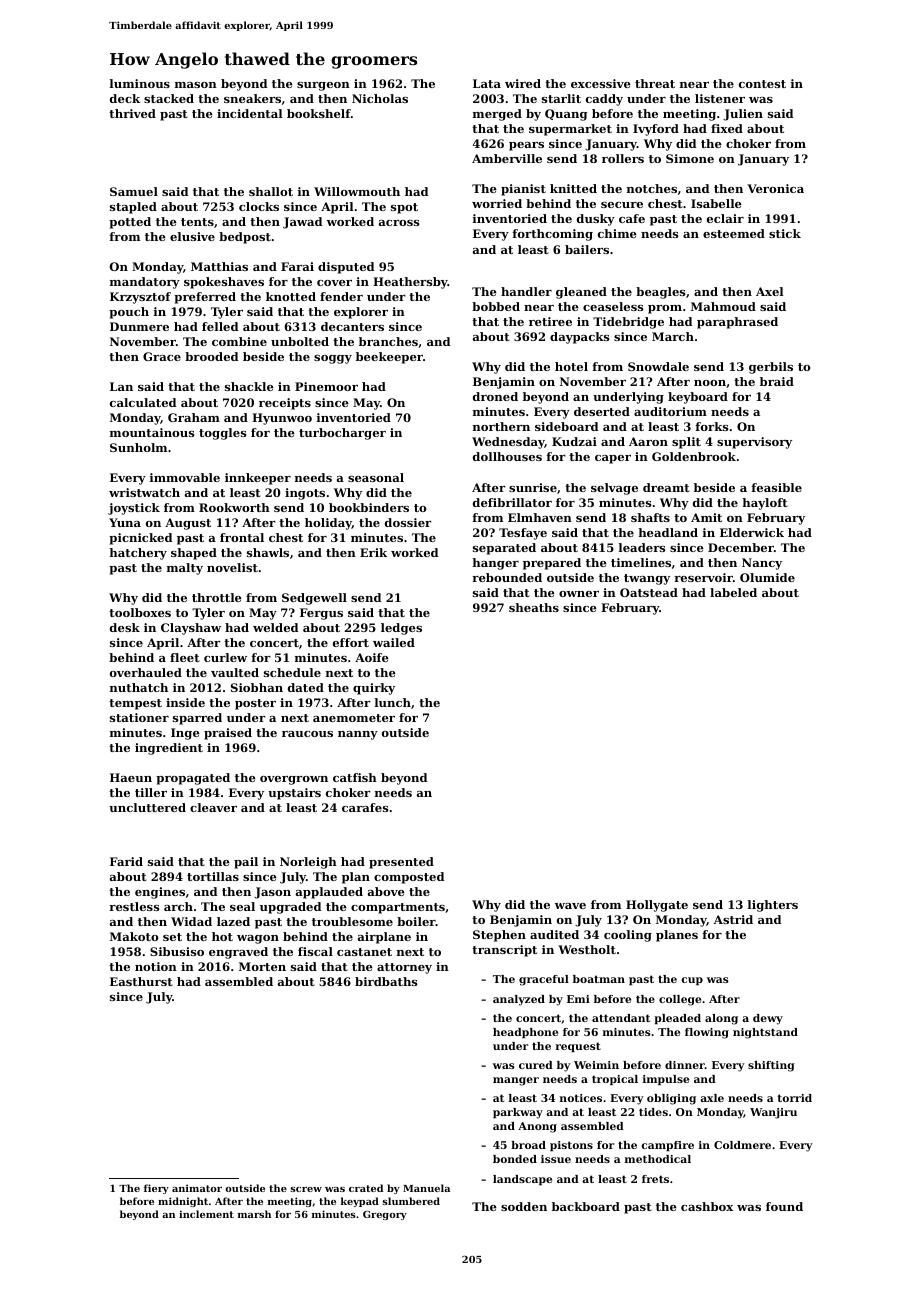 The height and width of the image is (1308, 924). I want to click on chime, so click(617, 233).
